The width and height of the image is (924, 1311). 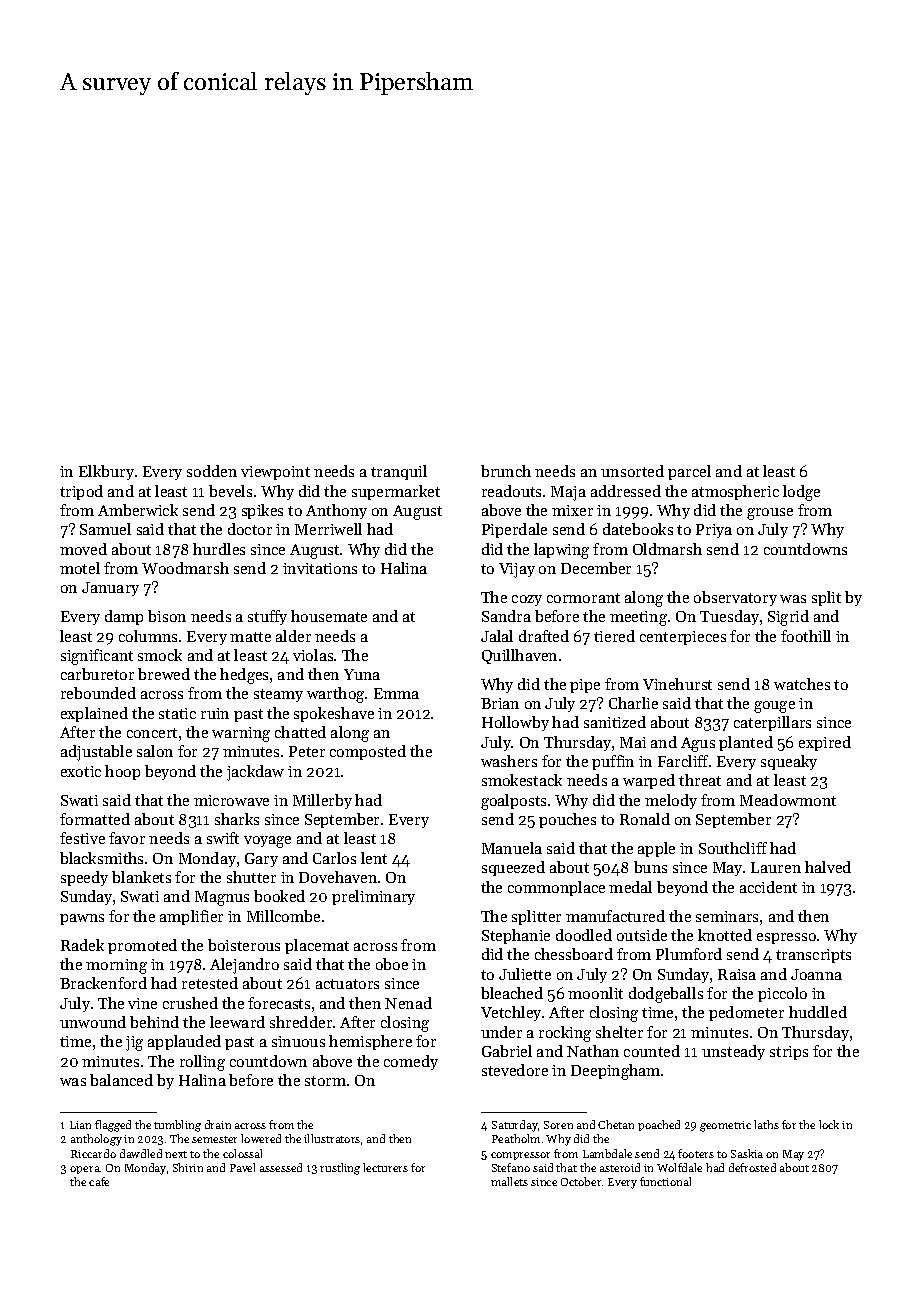 I want to click on shredder, so click(x=301, y=1022).
